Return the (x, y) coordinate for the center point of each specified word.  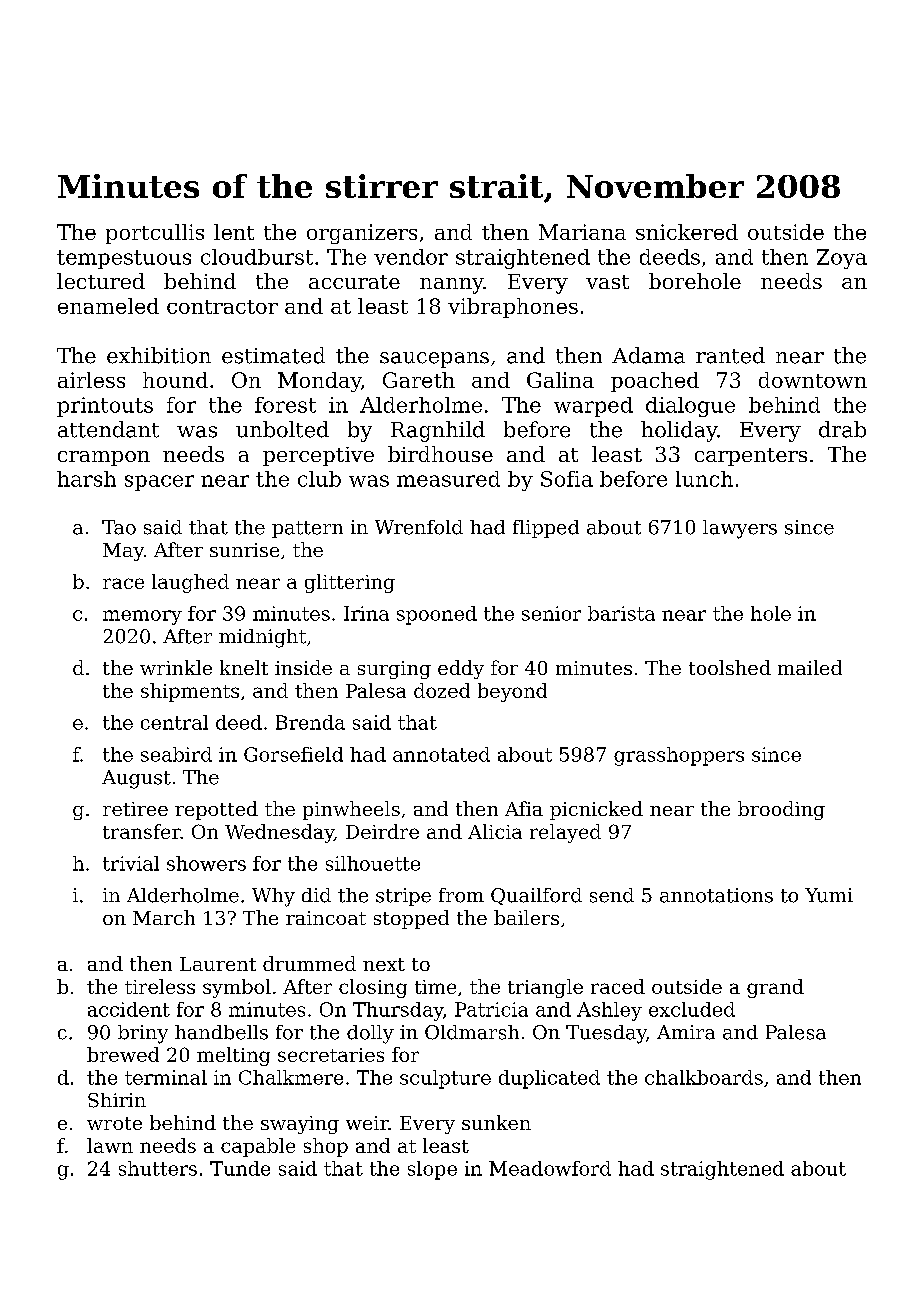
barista (621, 613)
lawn (110, 1145)
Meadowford (550, 1168)
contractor (222, 307)
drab (842, 429)
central (174, 722)
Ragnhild (438, 431)
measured (448, 479)
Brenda (310, 722)
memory (142, 617)
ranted (730, 355)
